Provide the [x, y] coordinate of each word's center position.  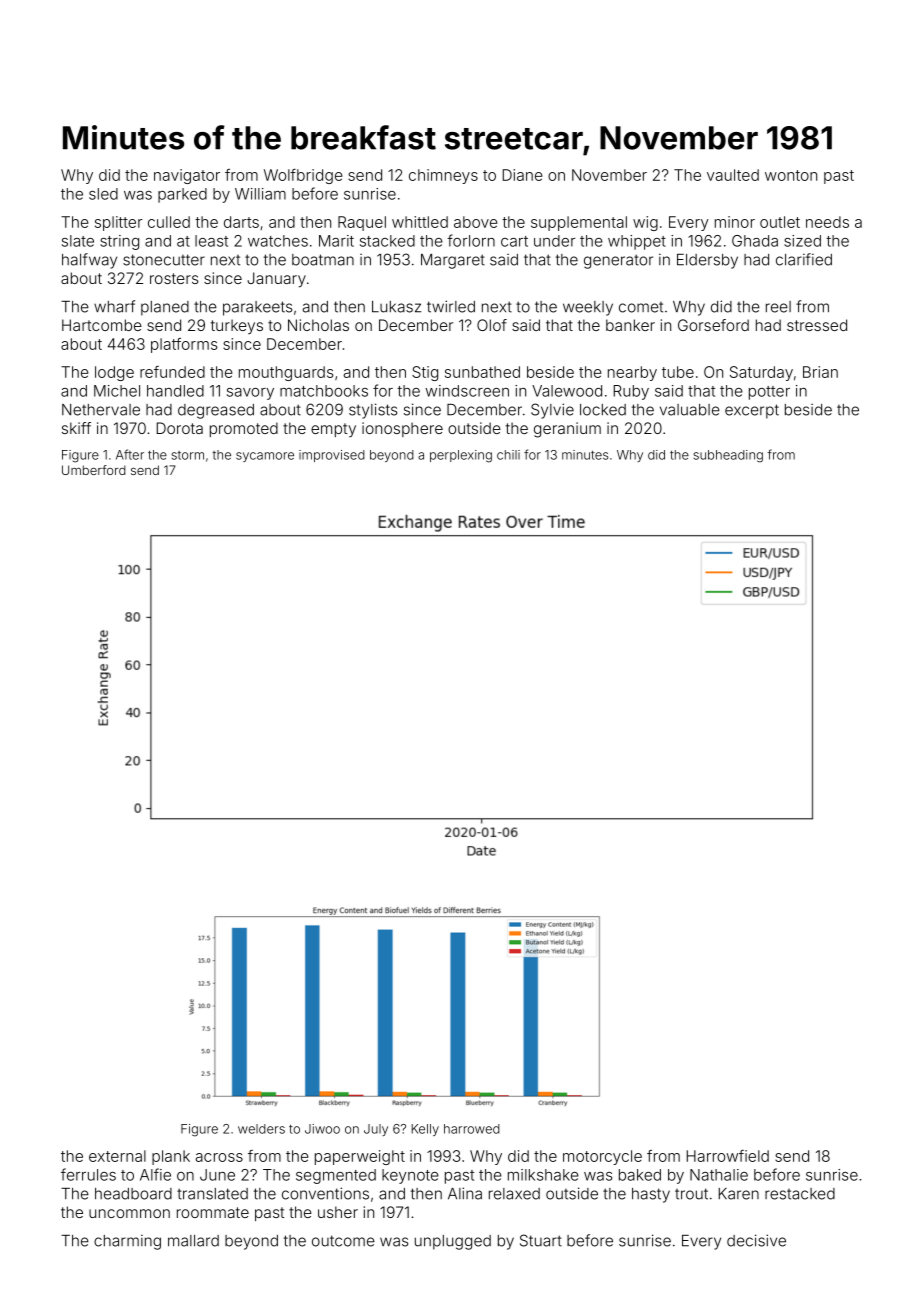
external [117, 1156]
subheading [728, 456]
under [554, 241]
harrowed [472, 1129]
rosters [174, 278]
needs [827, 222]
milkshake [543, 1175]
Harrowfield [728, 1156]
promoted [244, 429]
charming [127, 1242]
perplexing [461, 456]
